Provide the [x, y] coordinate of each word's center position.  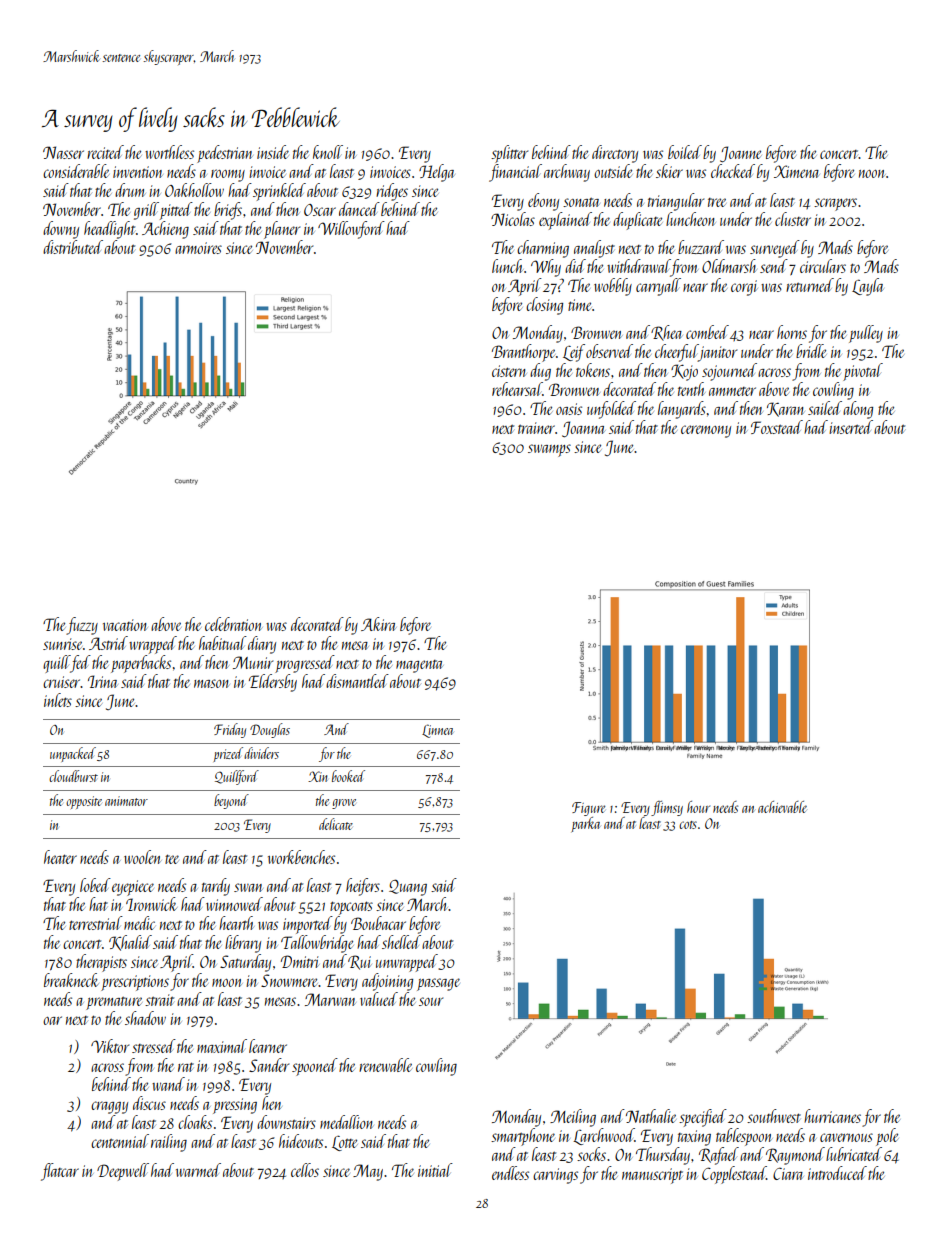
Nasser [63, 152]
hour [698, 807]
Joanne [741, 154]
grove [344, 804]
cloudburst [73, 776]
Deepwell [123, 1172]
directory [615, 154]
